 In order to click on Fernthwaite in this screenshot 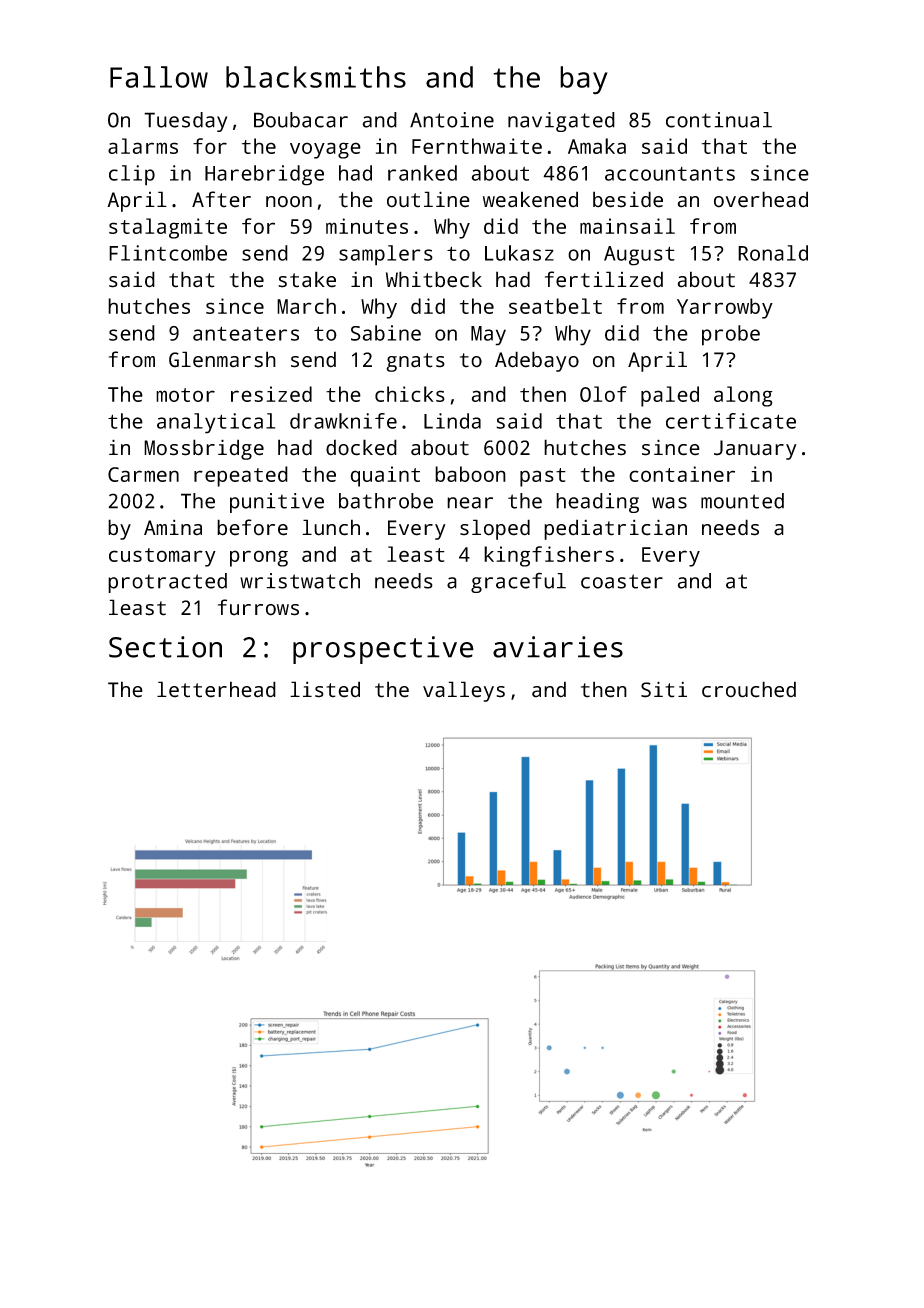, I will do `click(477, 146)`.
